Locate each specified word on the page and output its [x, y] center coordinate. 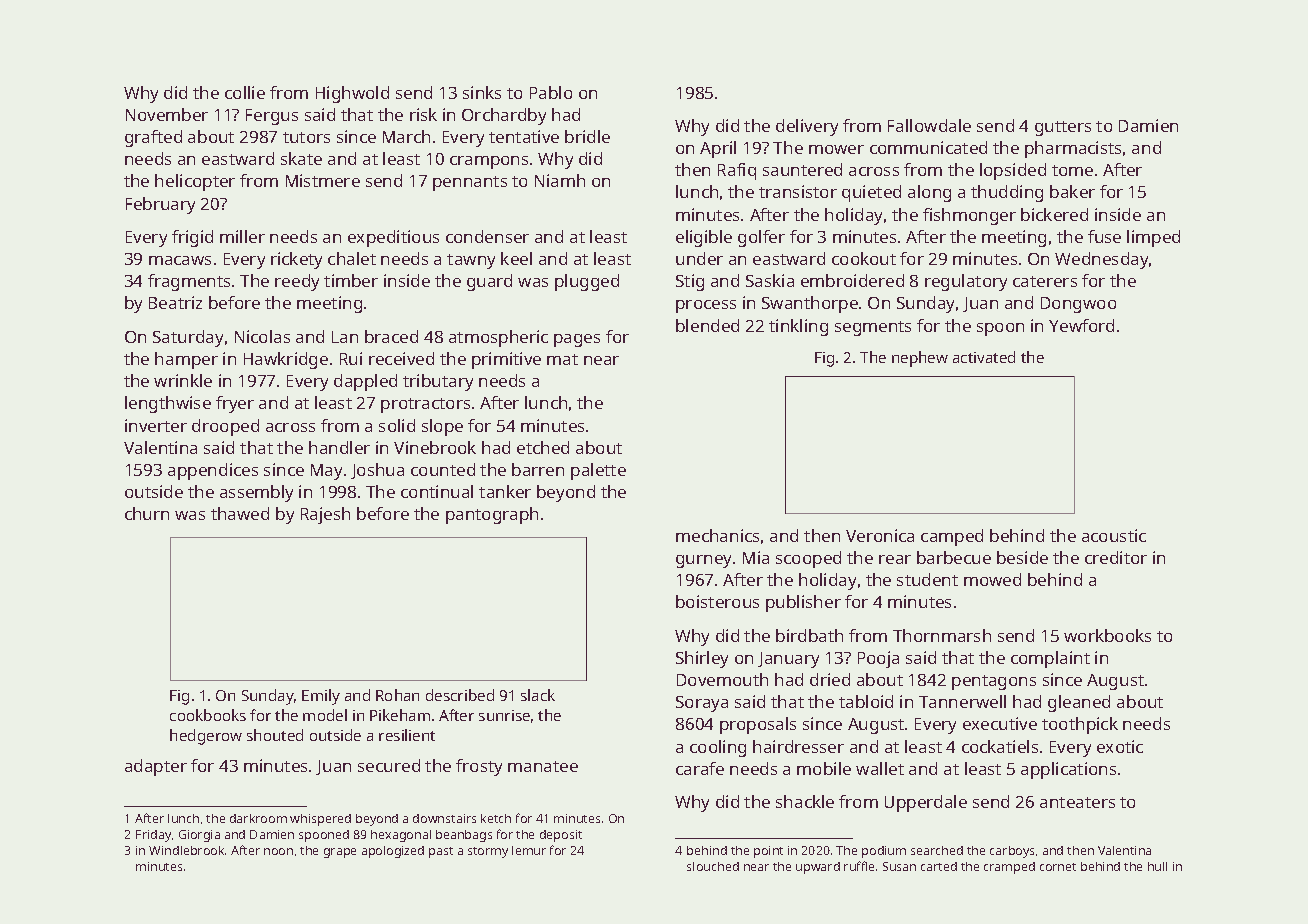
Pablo [551, 92]
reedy [297, 282]
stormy [488, 852]
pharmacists [1073, 149]
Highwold [352, 94]
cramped [1009, 868]
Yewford [1081, 325]
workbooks [1107, 635]
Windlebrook [186, 850]
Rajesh [325, 515]
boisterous [717, 601]
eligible [704, 238]
